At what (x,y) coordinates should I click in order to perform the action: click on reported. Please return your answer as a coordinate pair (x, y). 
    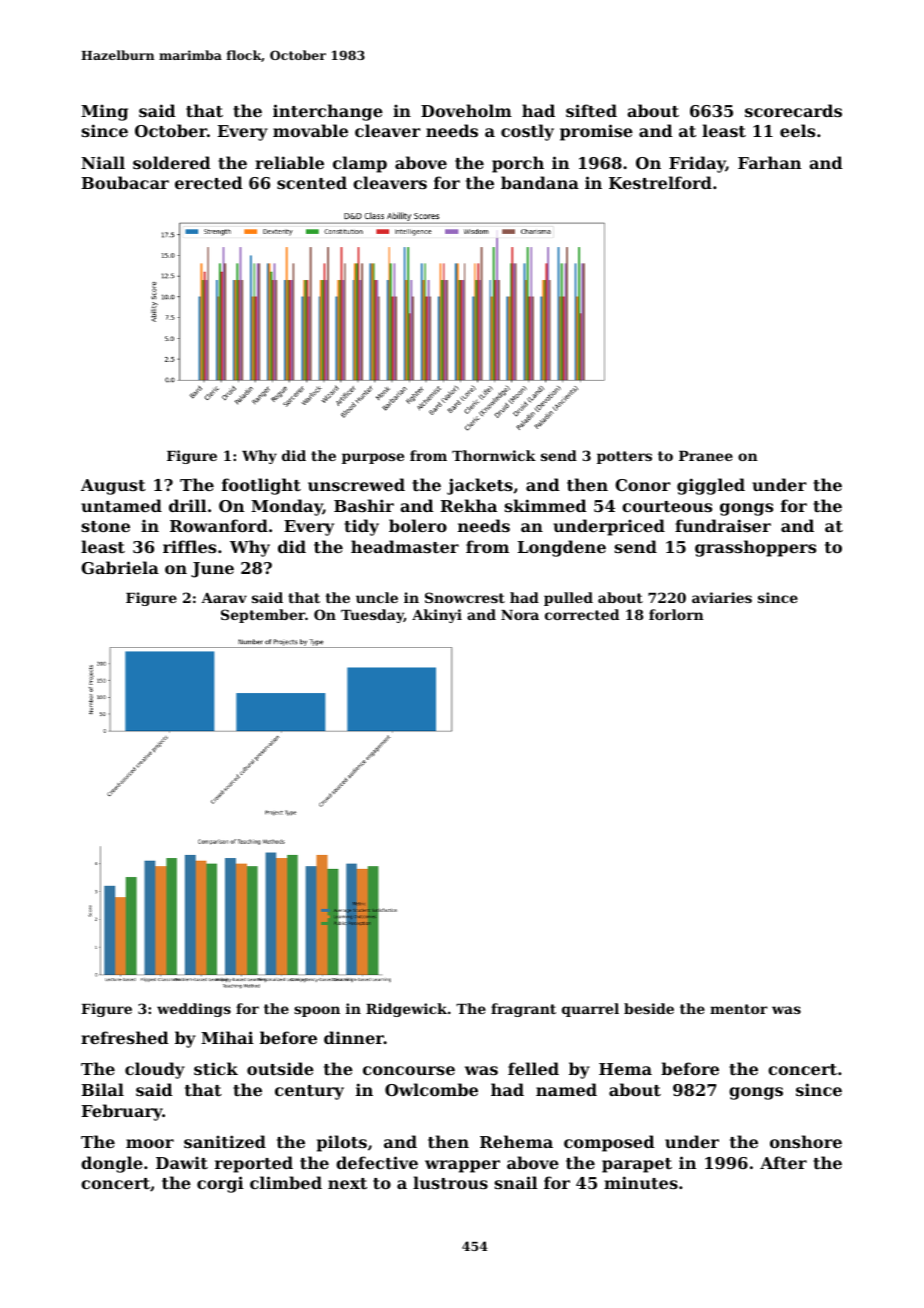
    Looking at the image, I should click on (254, 1164).
